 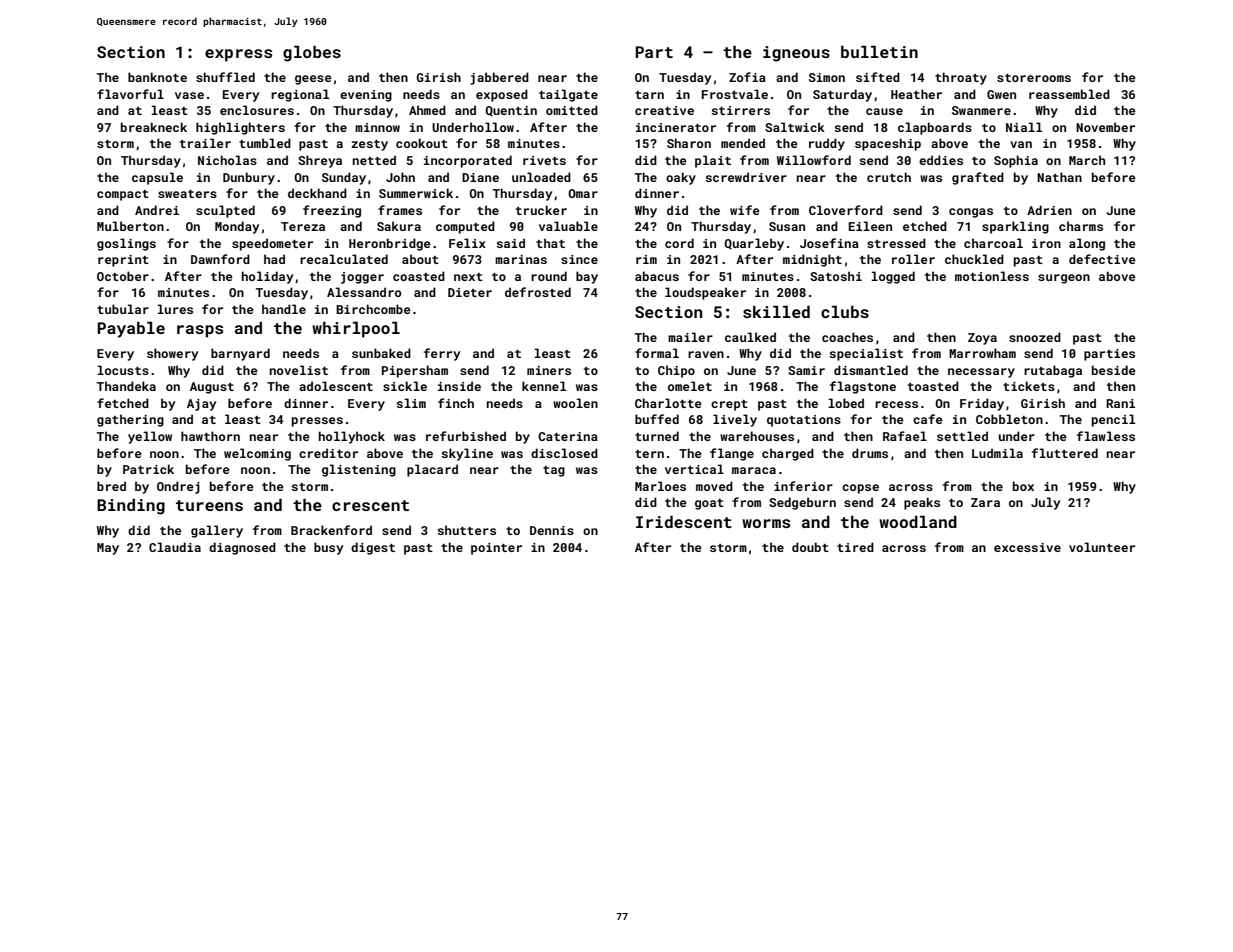 What do you see at coordinates (370, 505) in the page?
I see `crescent` at bounding box center [370, 505].
